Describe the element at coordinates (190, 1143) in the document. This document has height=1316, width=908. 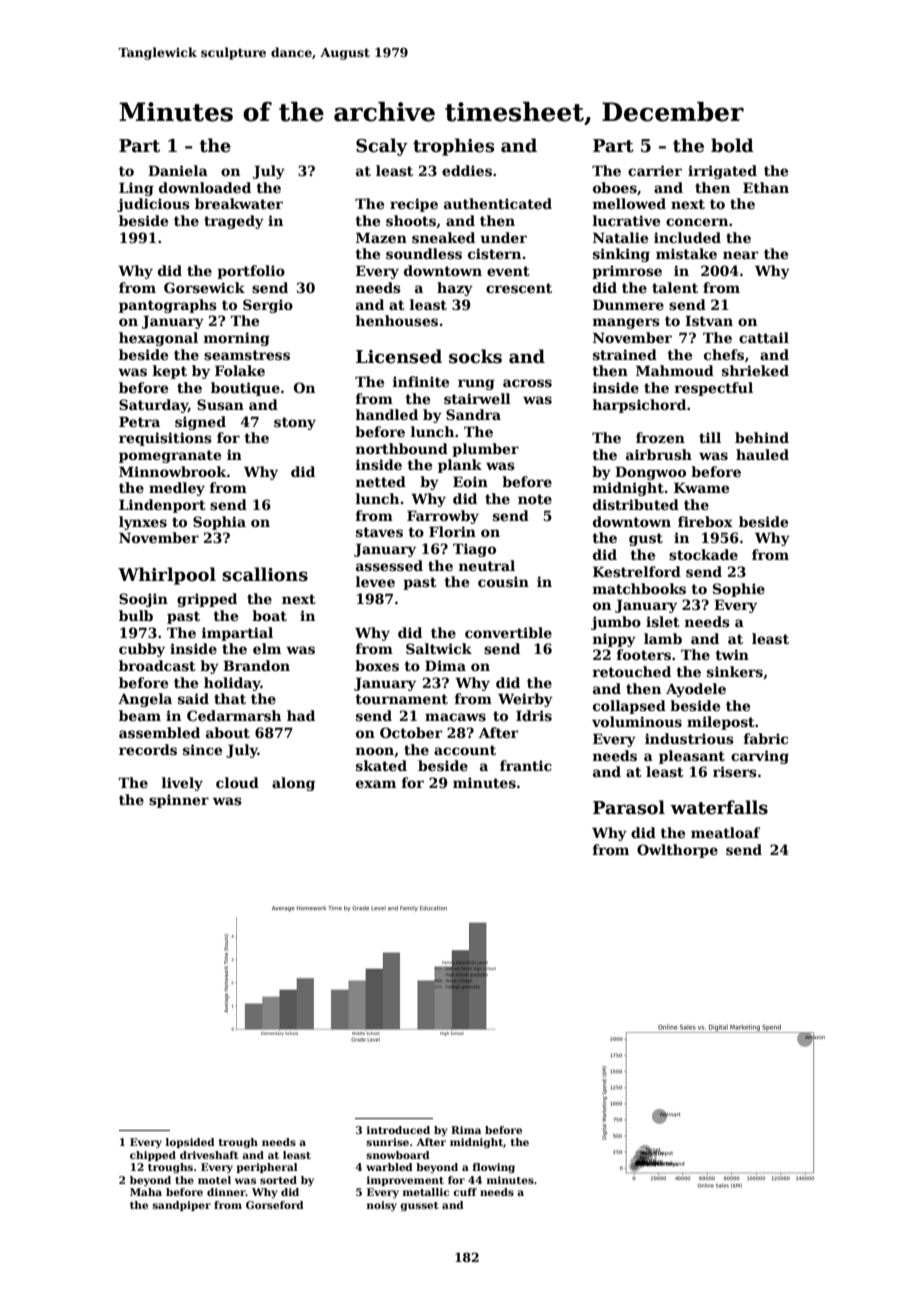
I see `lopsided` at that location.
